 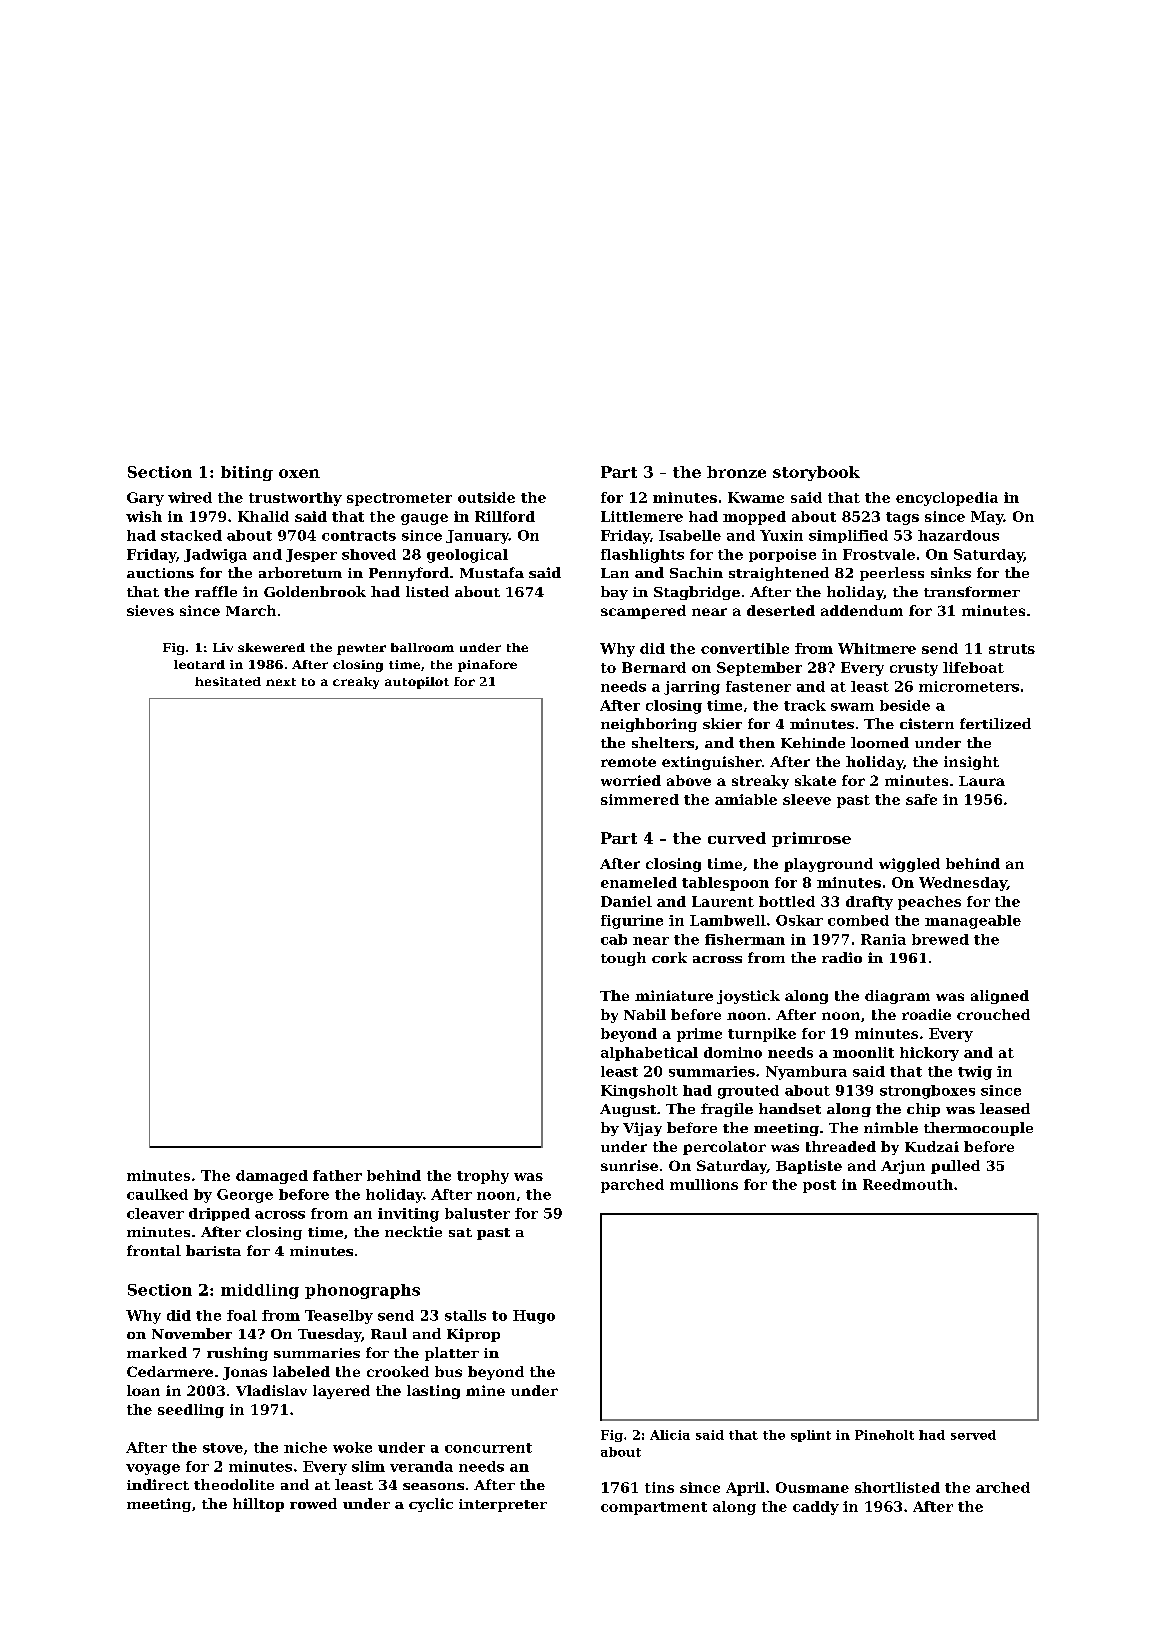 I want to click on post, so click(x=819, y=1186).
